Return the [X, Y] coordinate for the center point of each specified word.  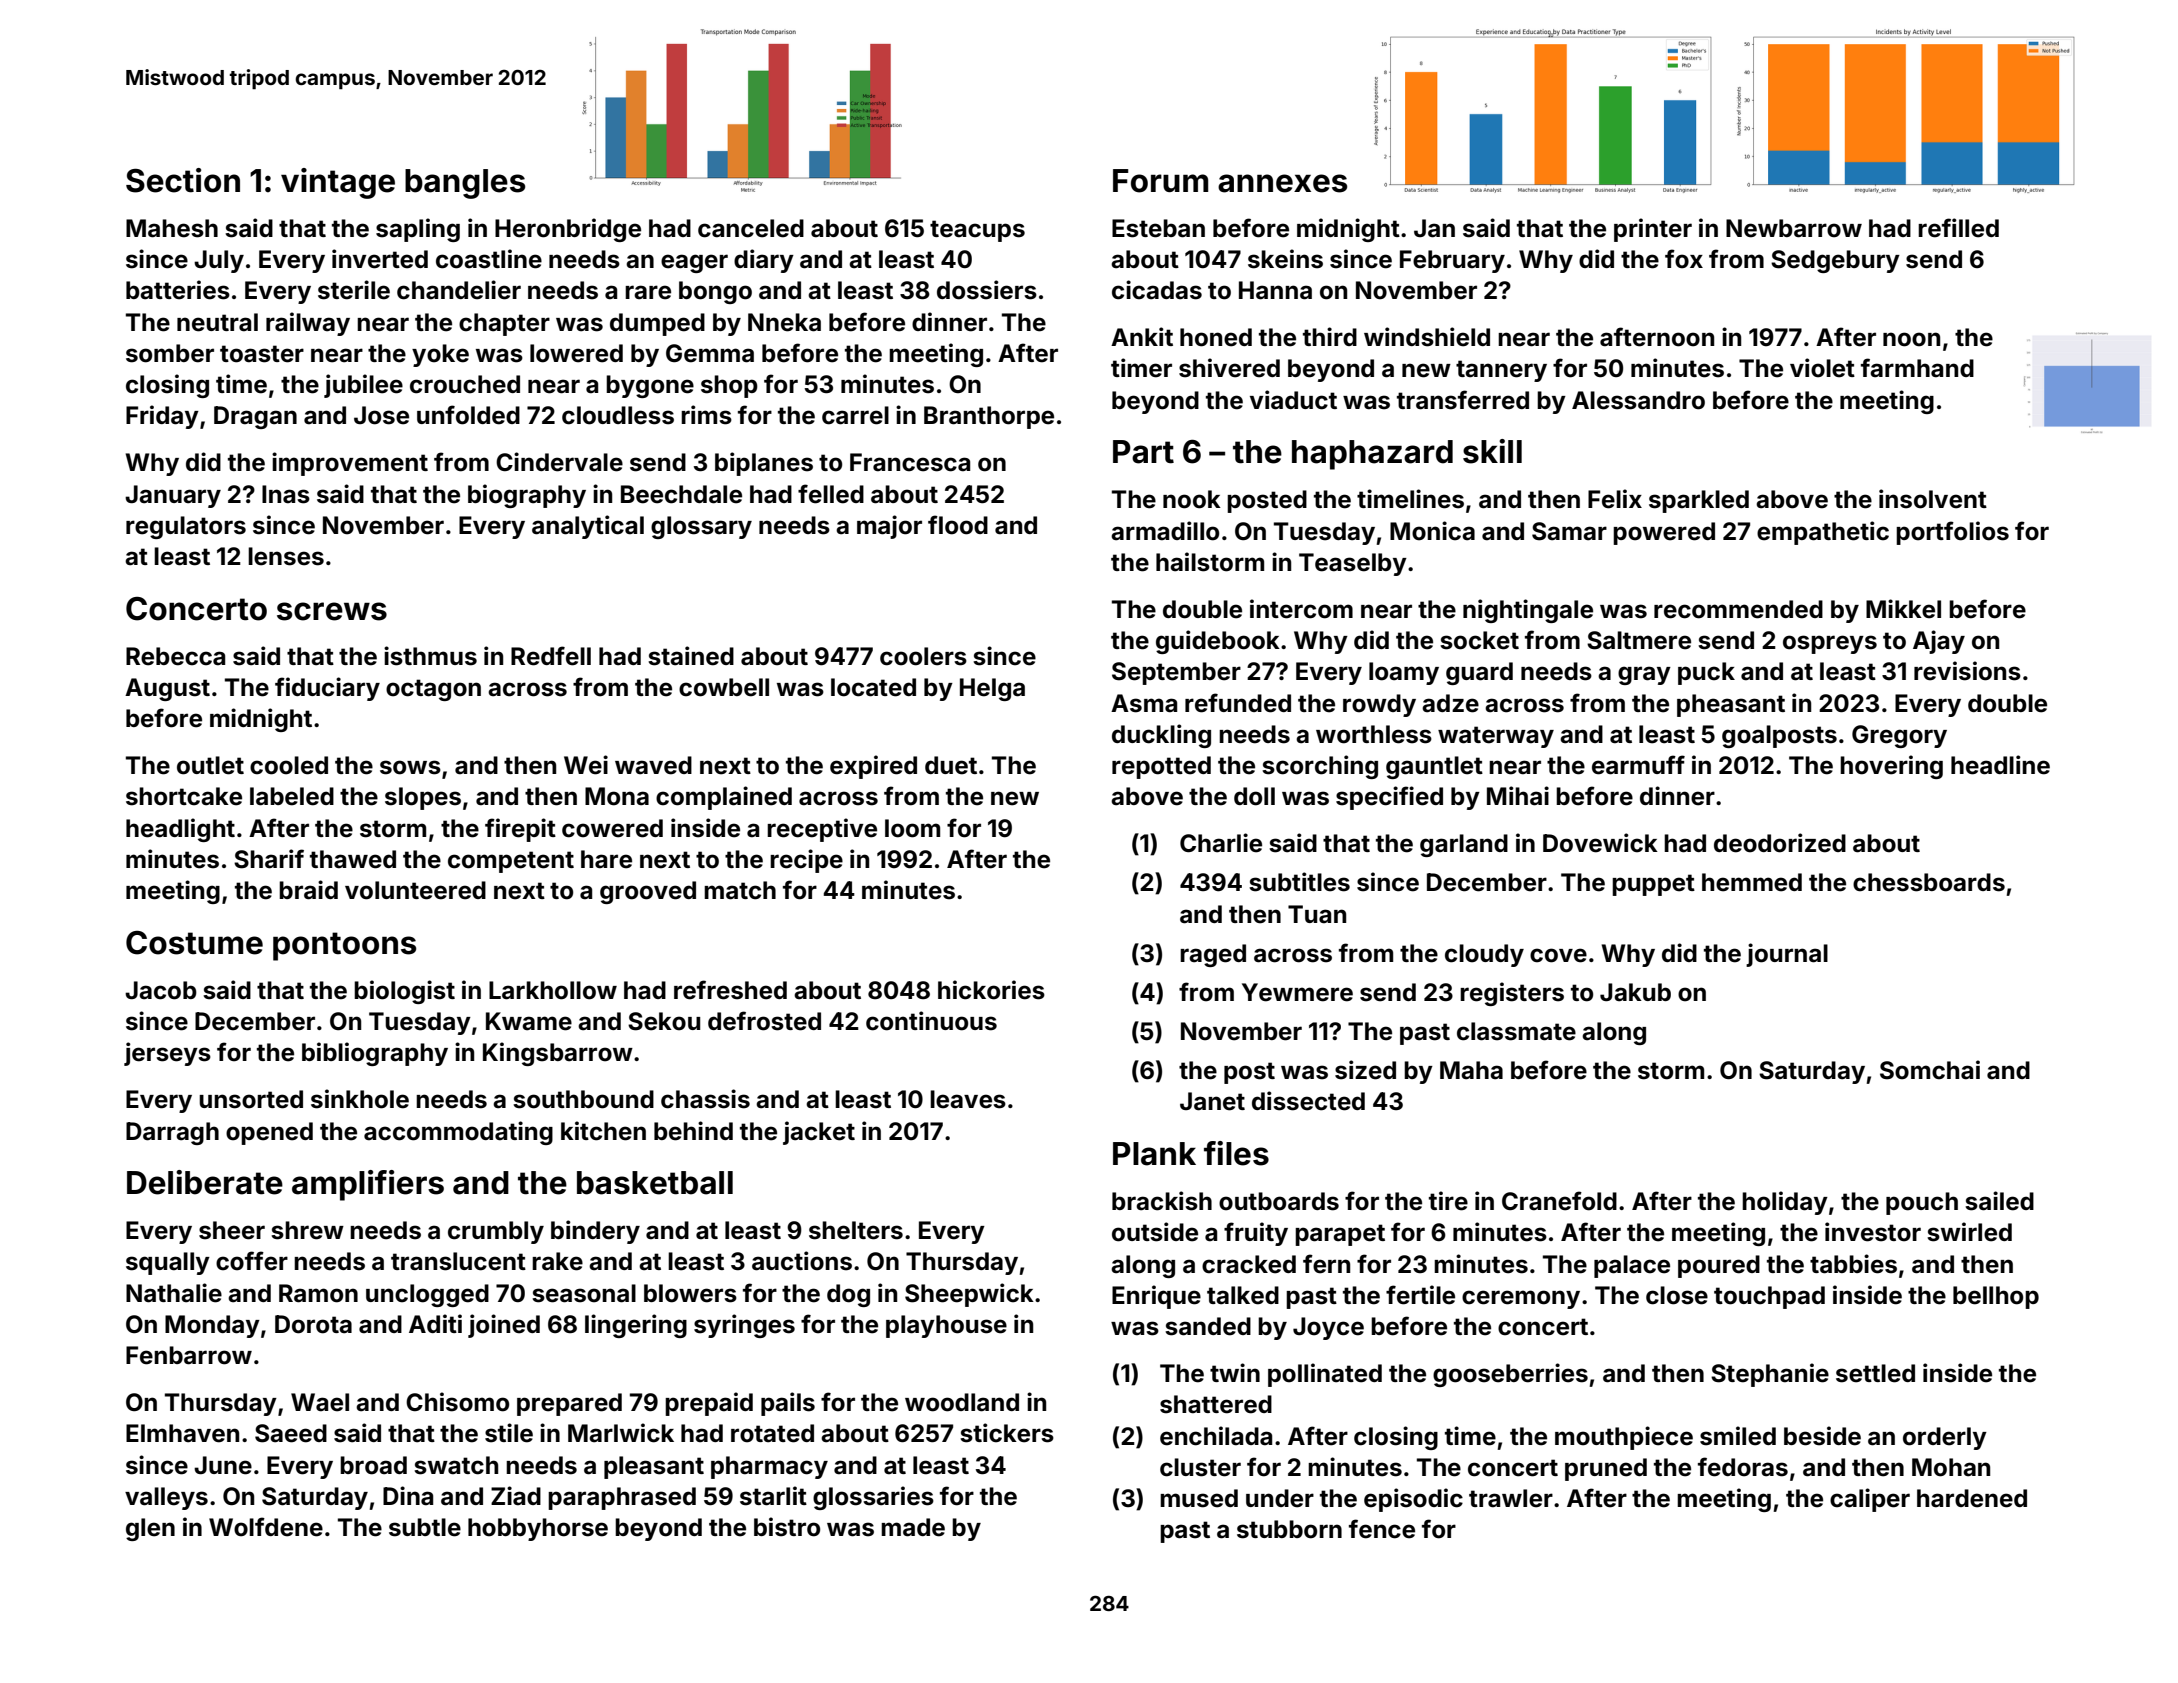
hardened [1972, 1498]
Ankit [1142, 336]
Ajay [1939, 642]
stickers [1007, 1433]
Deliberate [205, 1182]
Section [183, 180]
